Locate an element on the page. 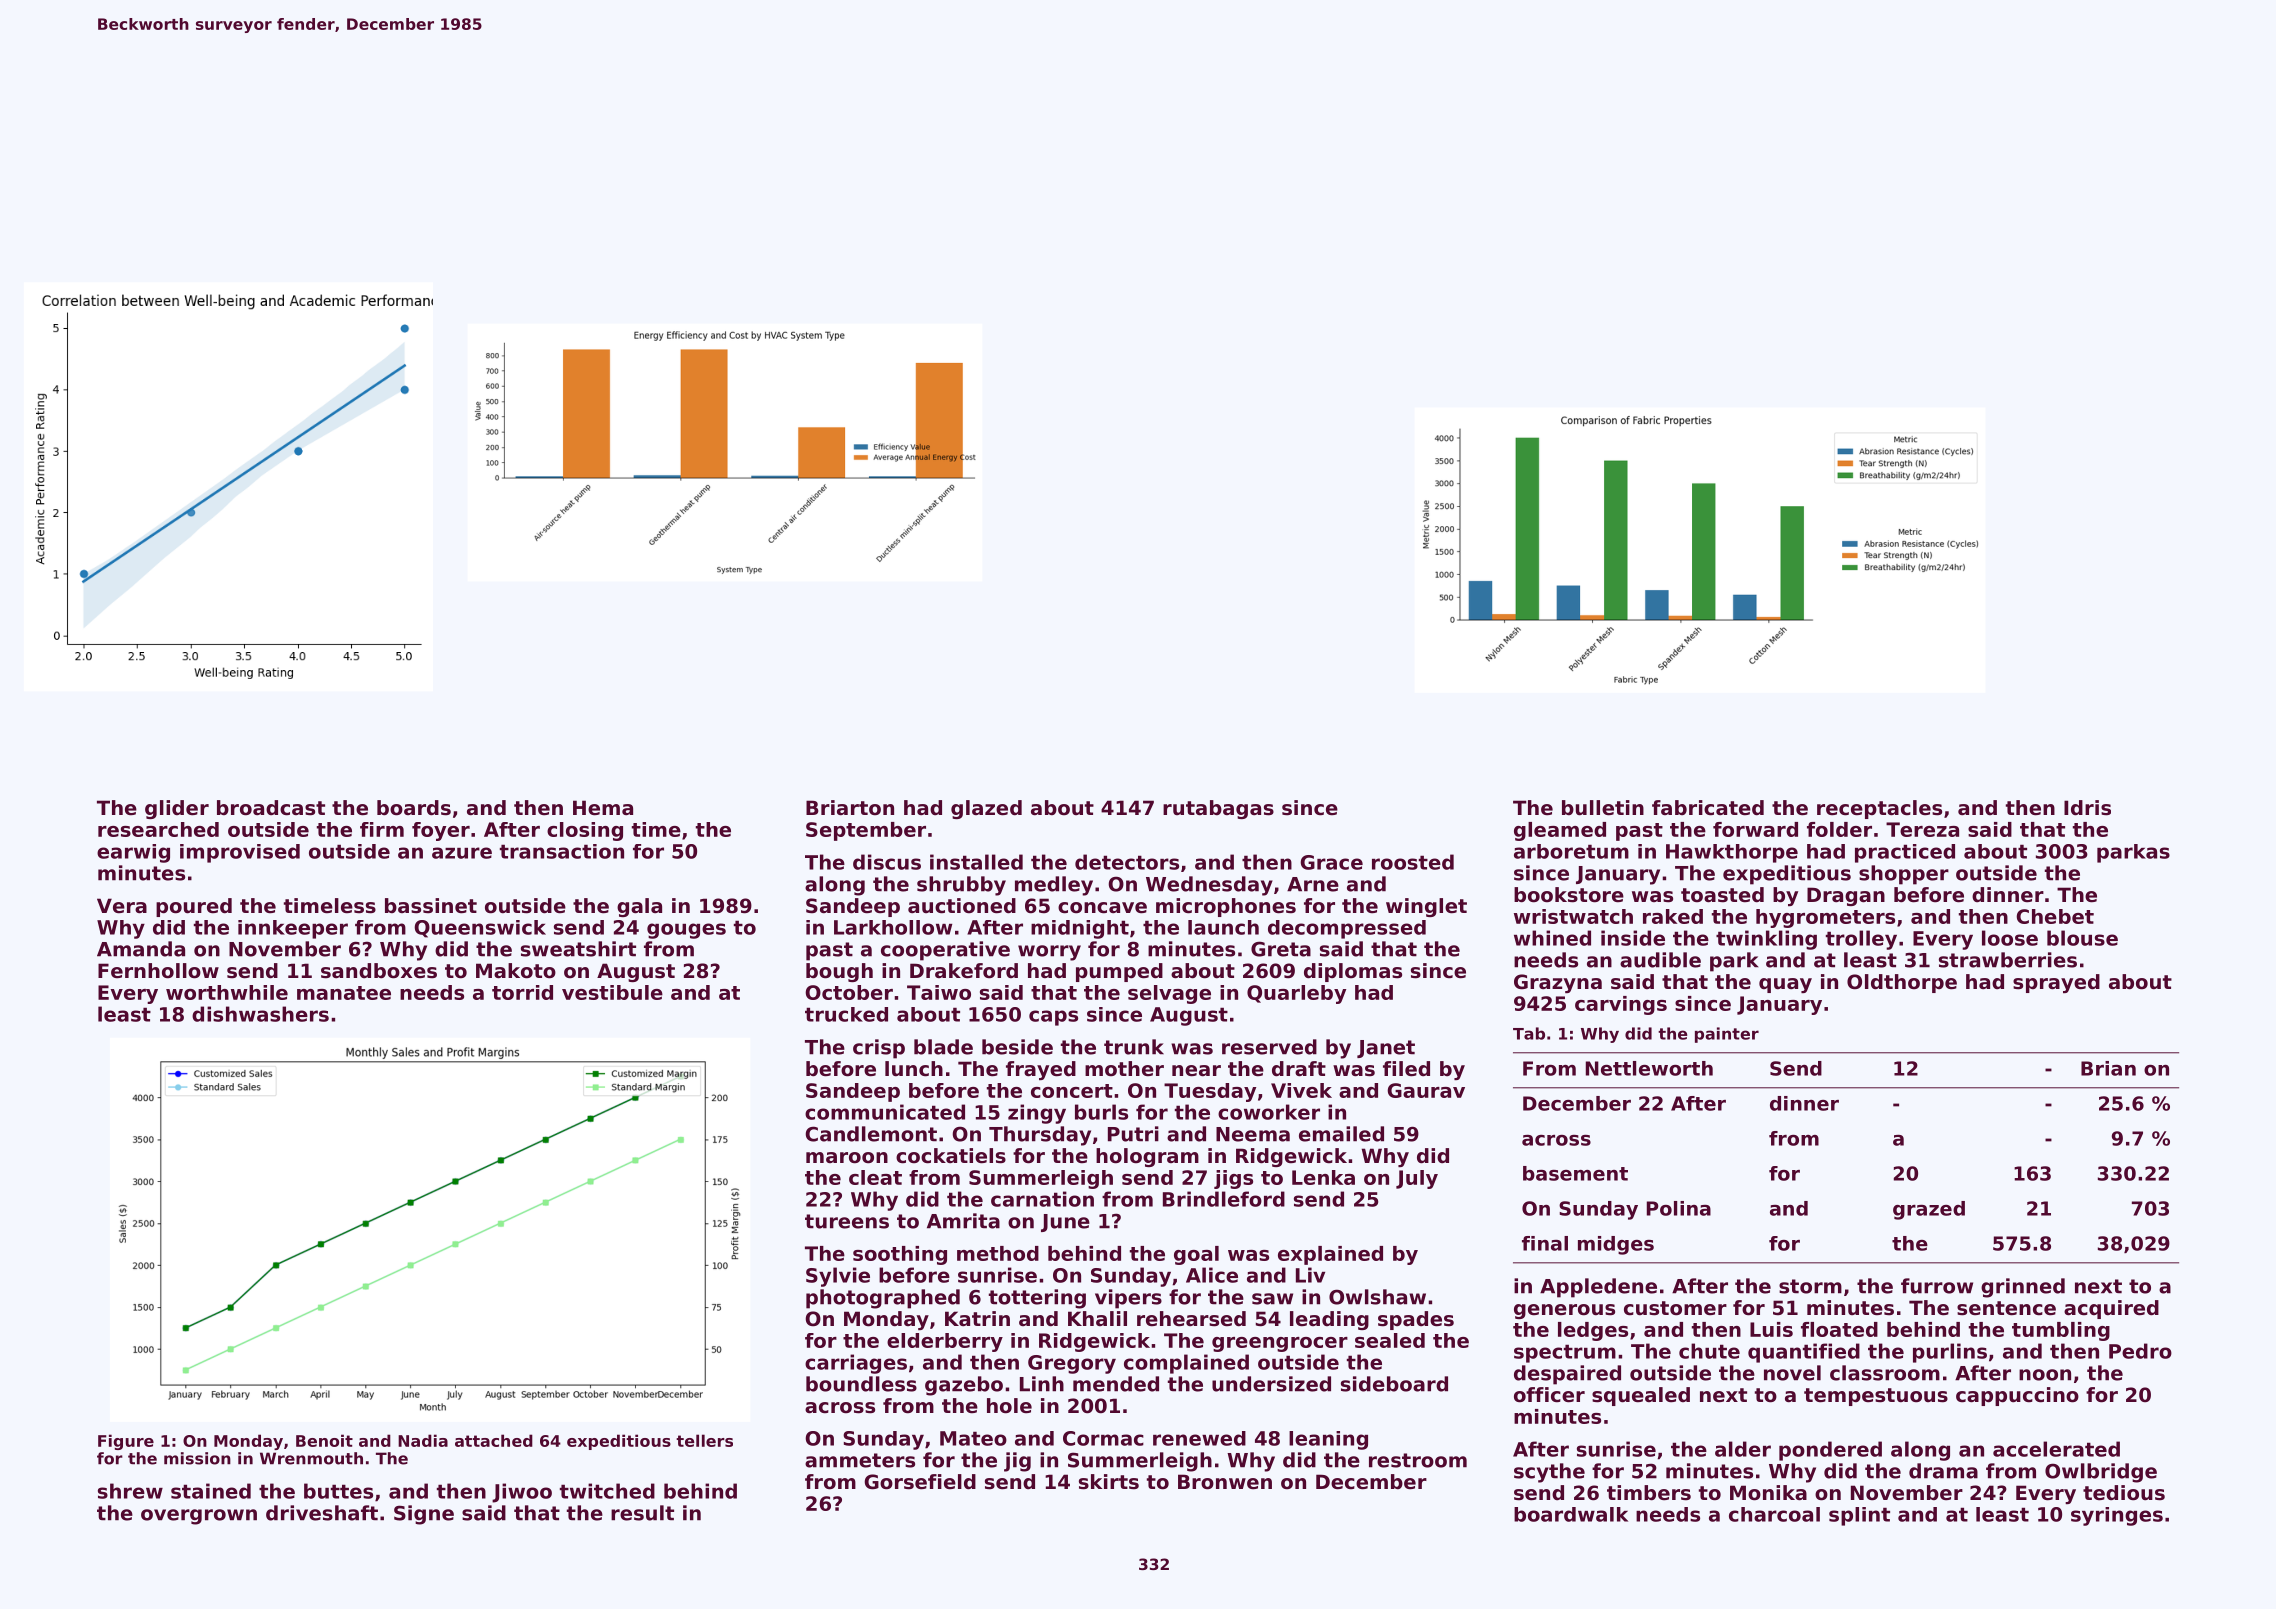 The width and height of the image is (2276, 1609). Nettleworth is located at coordinates (1649, 1068).
